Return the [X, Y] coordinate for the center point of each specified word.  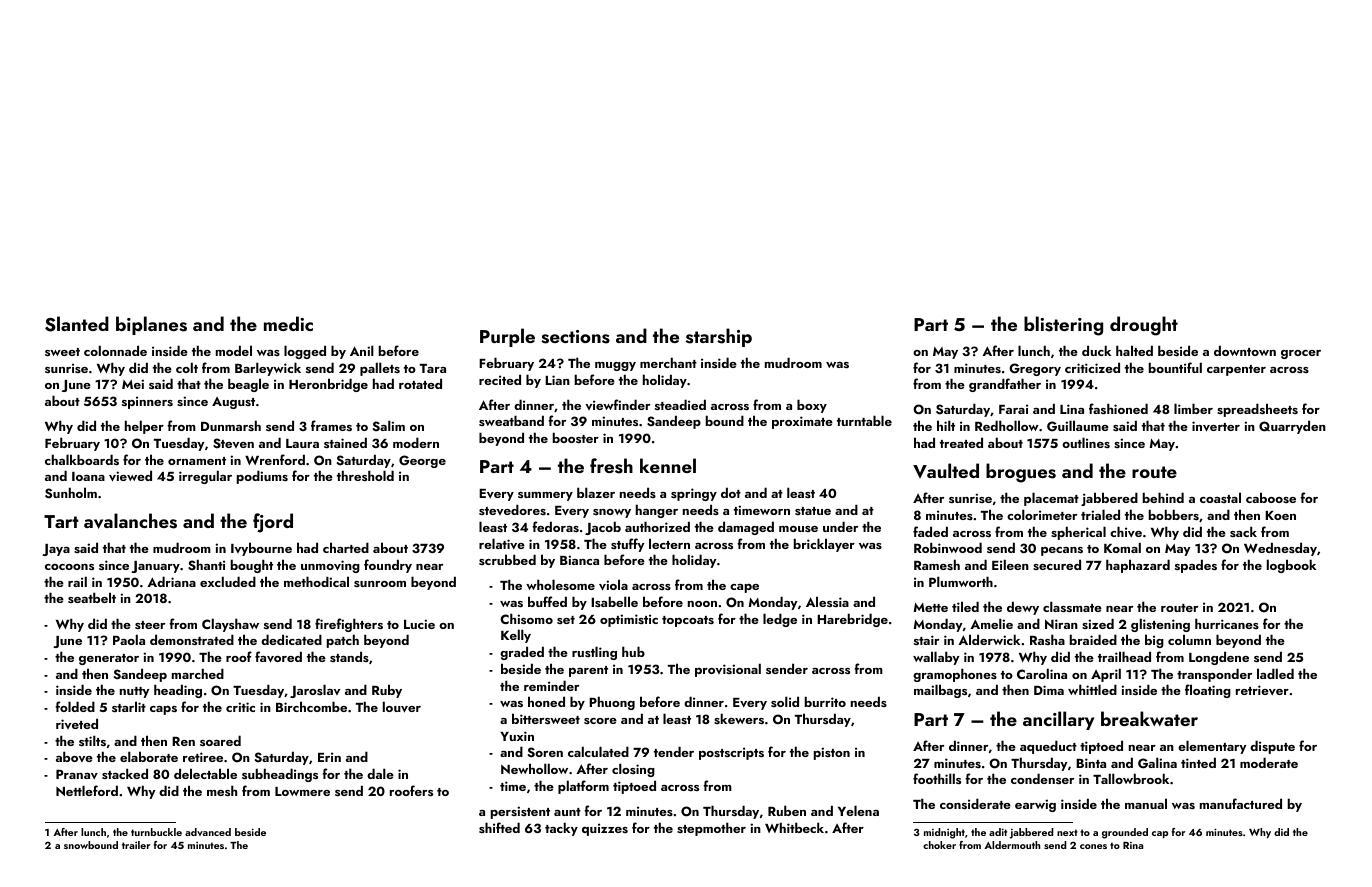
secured [1057, 564]
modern [416, 442]
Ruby [387, 691]
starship [719, 337]
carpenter [1236, 370]
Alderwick [989, 639]
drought [1144, 326]
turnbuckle [156, 832]
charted [346, 547]
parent [588, 671]
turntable [864, 420]
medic [288, 323]
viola [613, 585]
